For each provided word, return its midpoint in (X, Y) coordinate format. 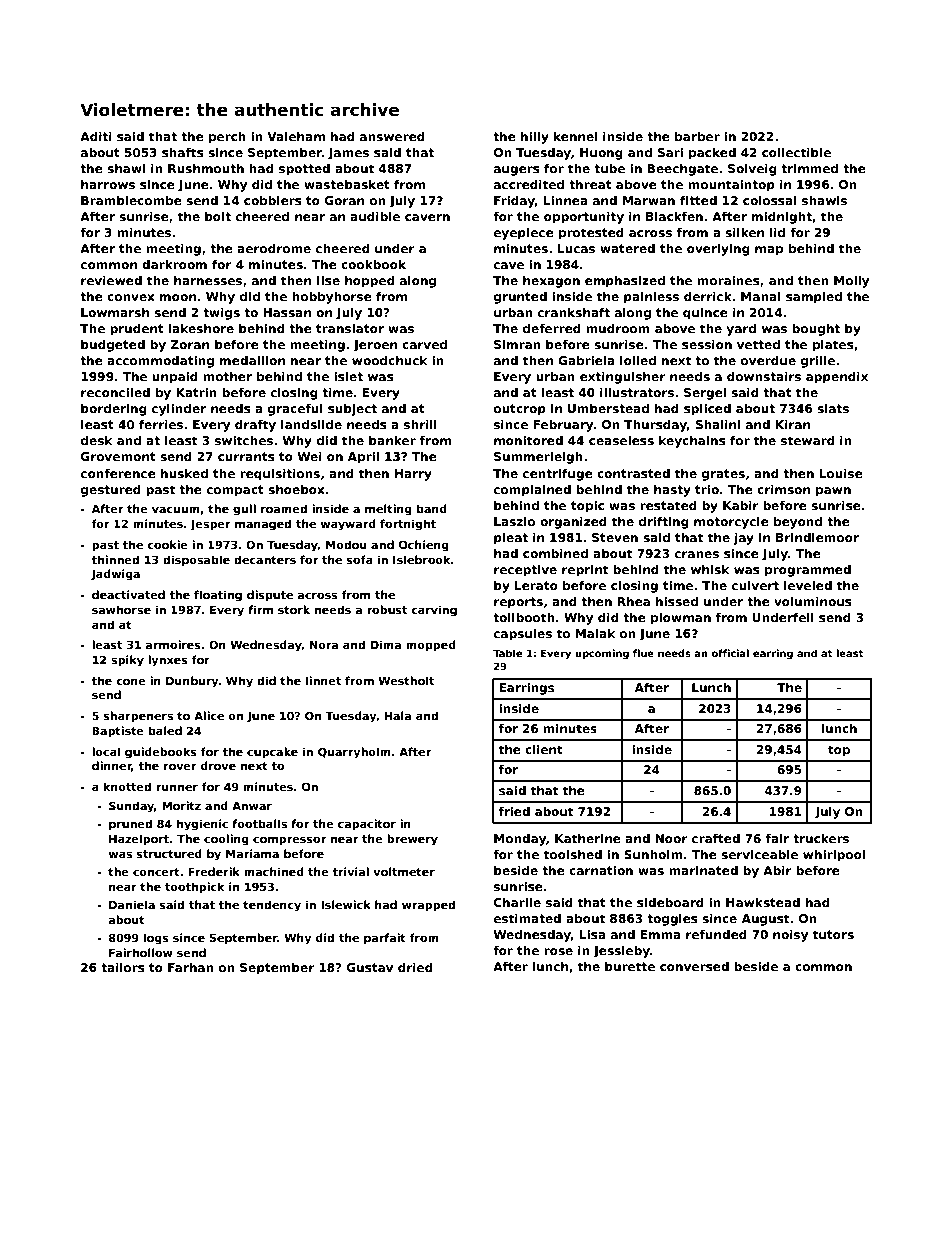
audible (375, 216)
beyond (798, 522)
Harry (413, 475)
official (730, 653)
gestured (111, 490)
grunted (520, 297)
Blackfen (674, 216)
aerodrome (274, 248)
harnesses (208, 280)
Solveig (752, 169)
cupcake (272, 753)
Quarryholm (354, 753)
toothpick (195, 888)
